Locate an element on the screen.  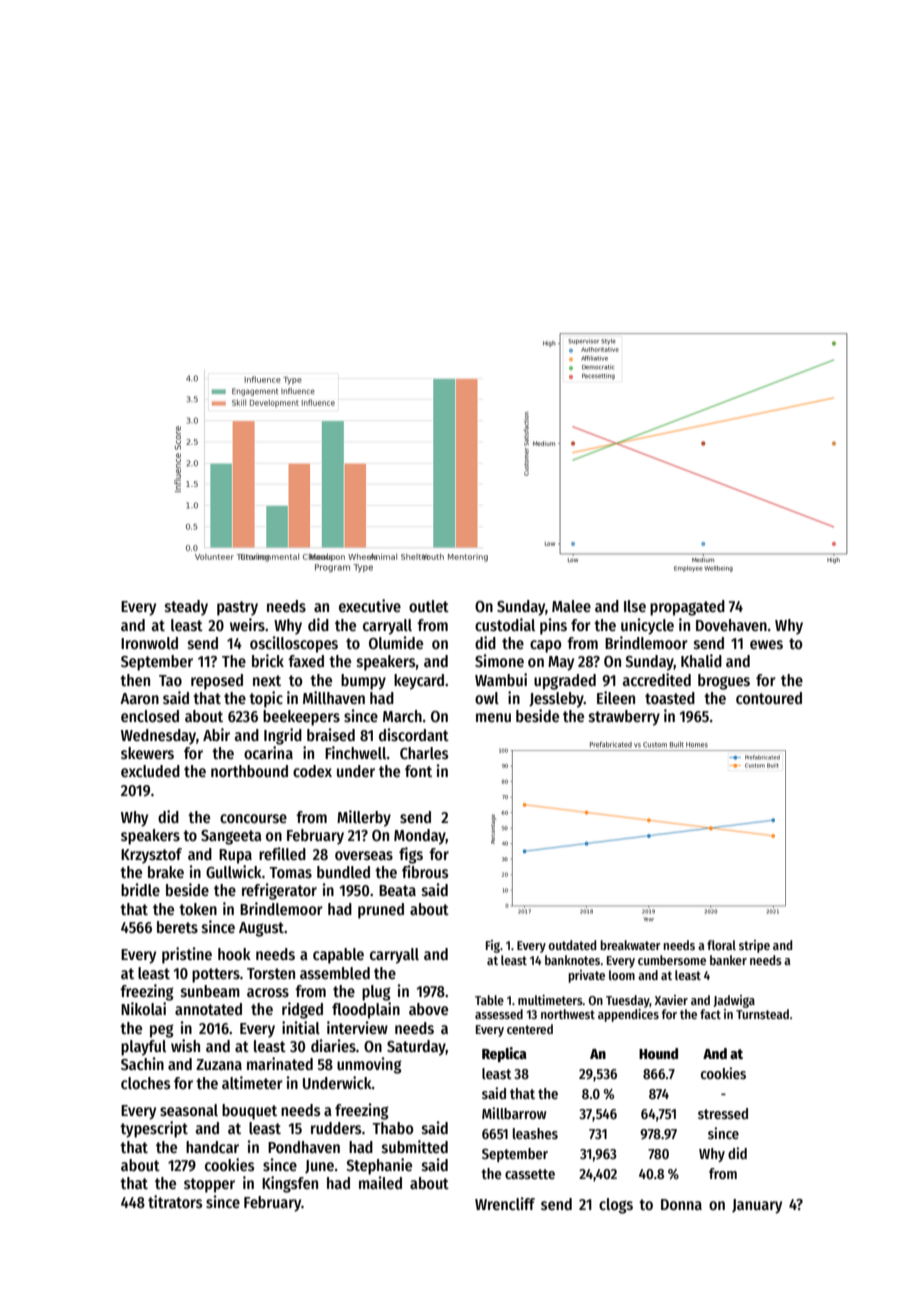
menu is located at coordinates (493, 717).
